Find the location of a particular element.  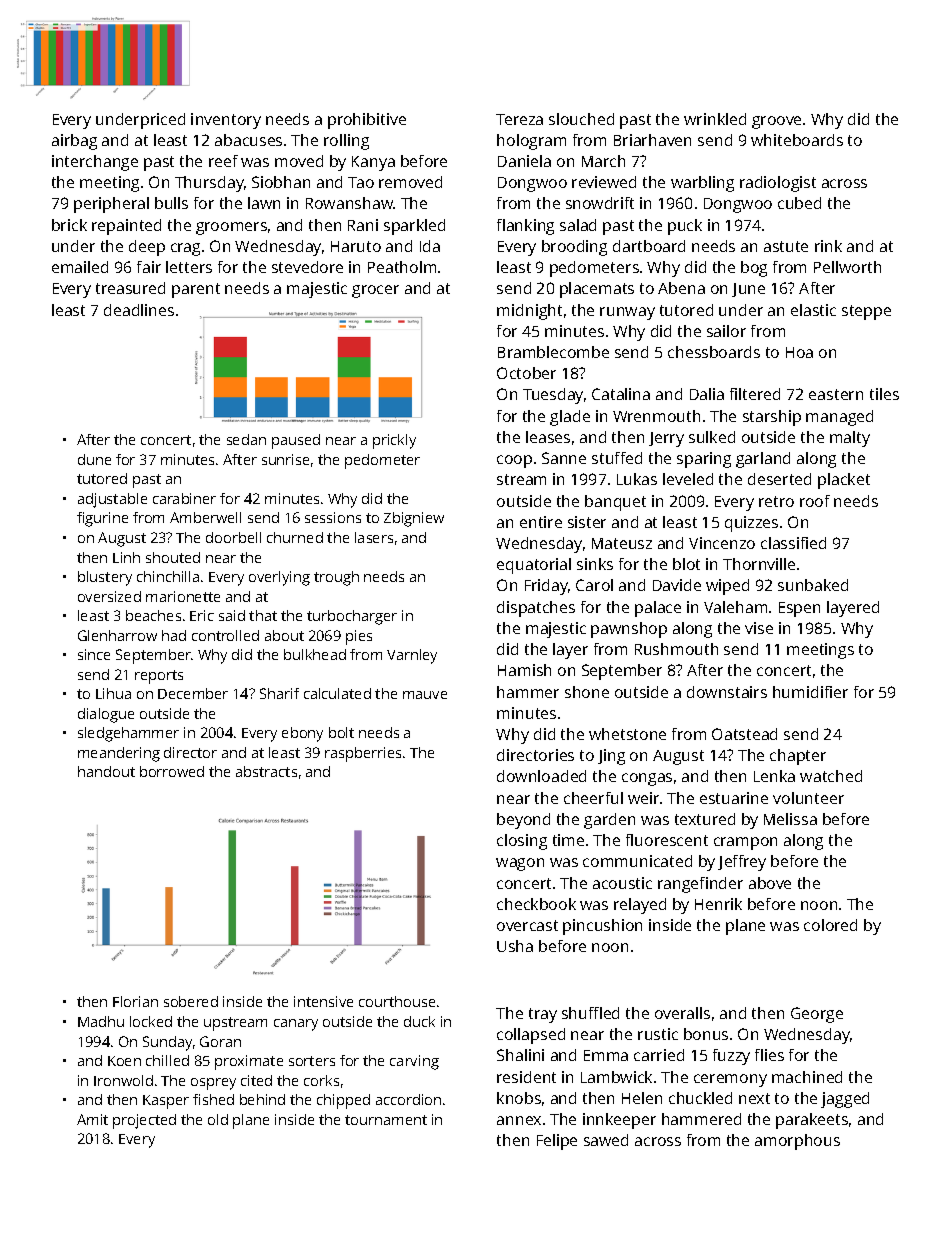

rolling is located at coordinates (346, 142).
